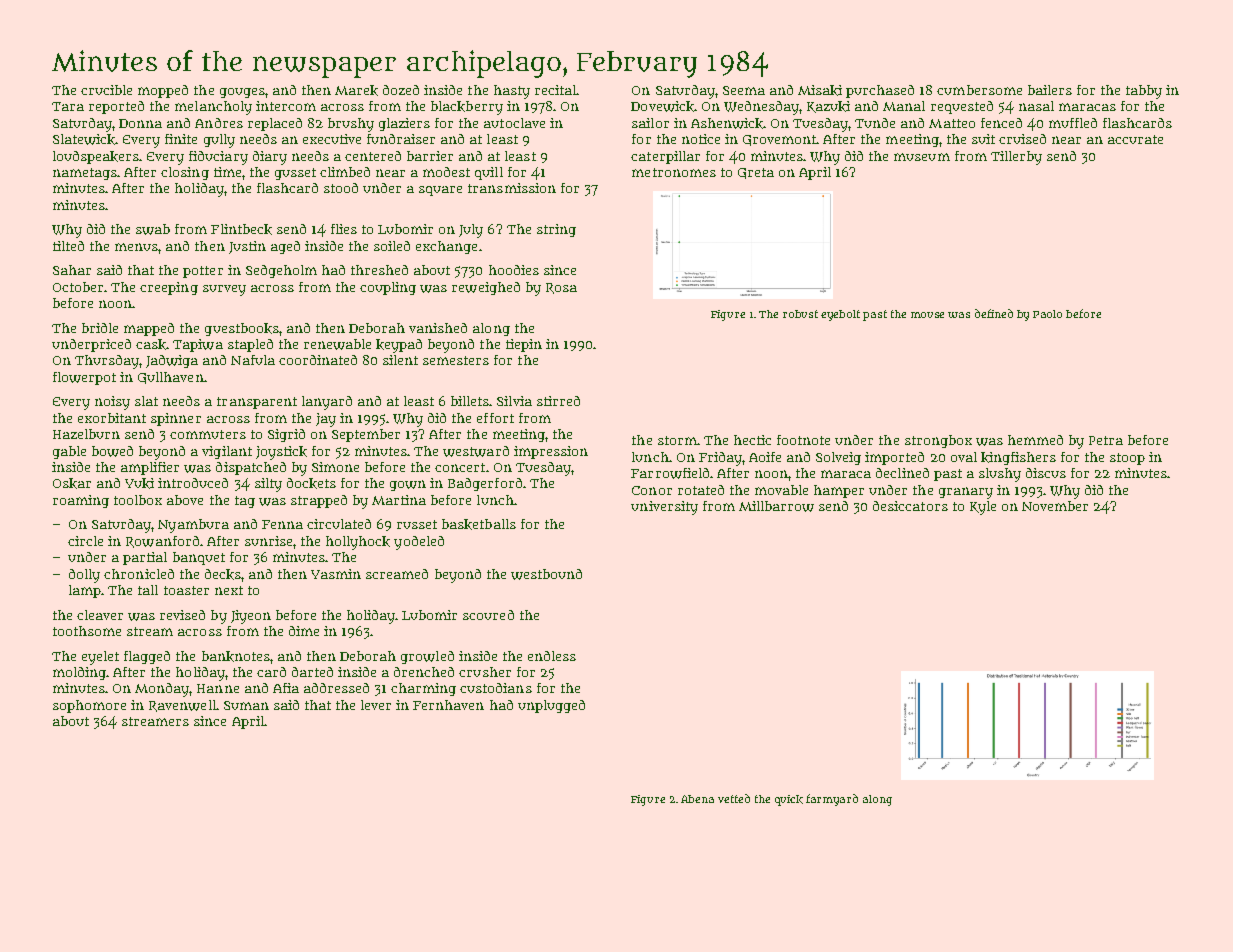  Describe the element at coordinates (552, 656) in the document. I see `endless` at that location.
